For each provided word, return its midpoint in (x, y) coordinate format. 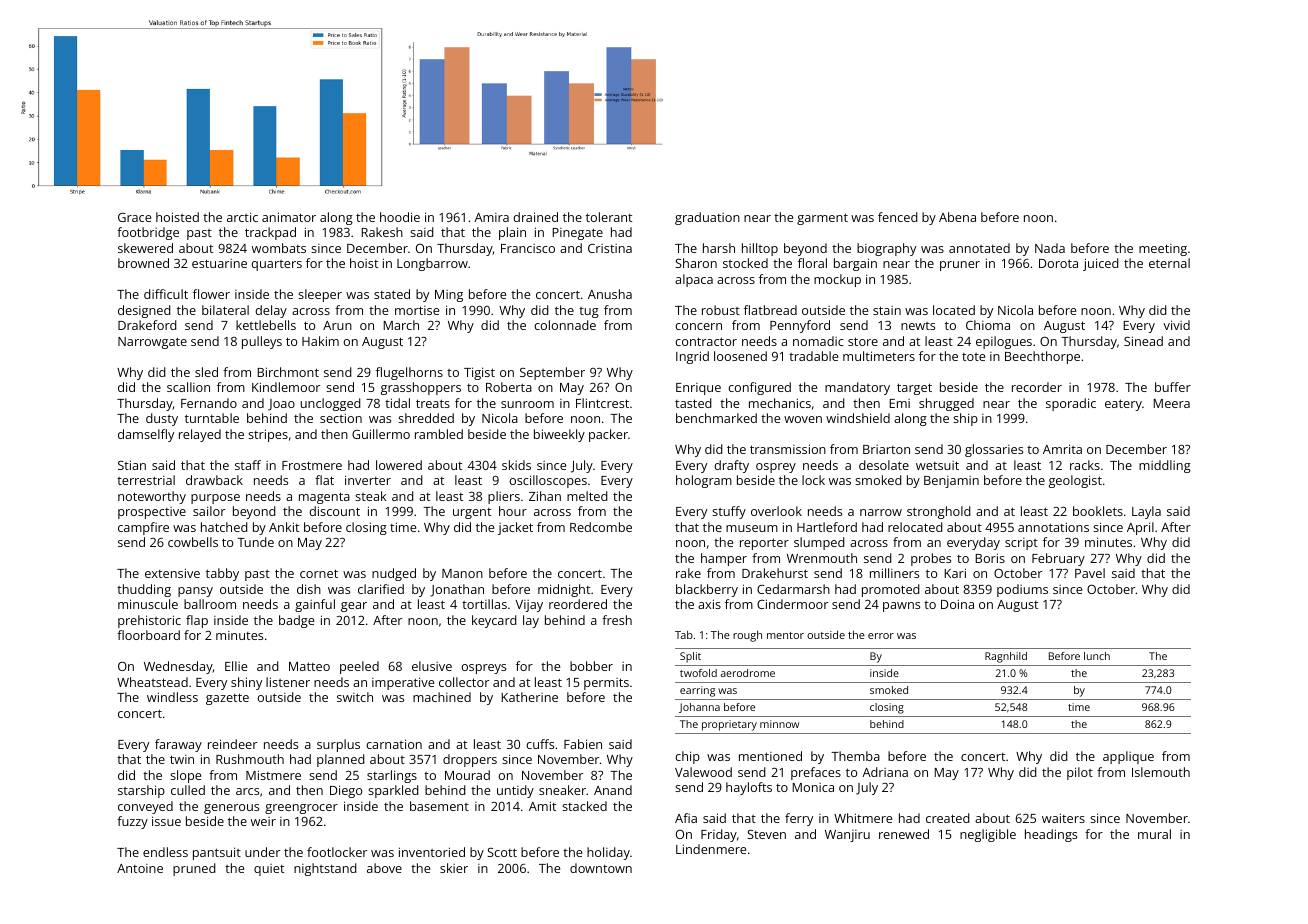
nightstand (325, 869)
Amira (491, 217)
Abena (957, 217)
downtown (601, 868)
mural (1154, 834)
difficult (166, 294)
